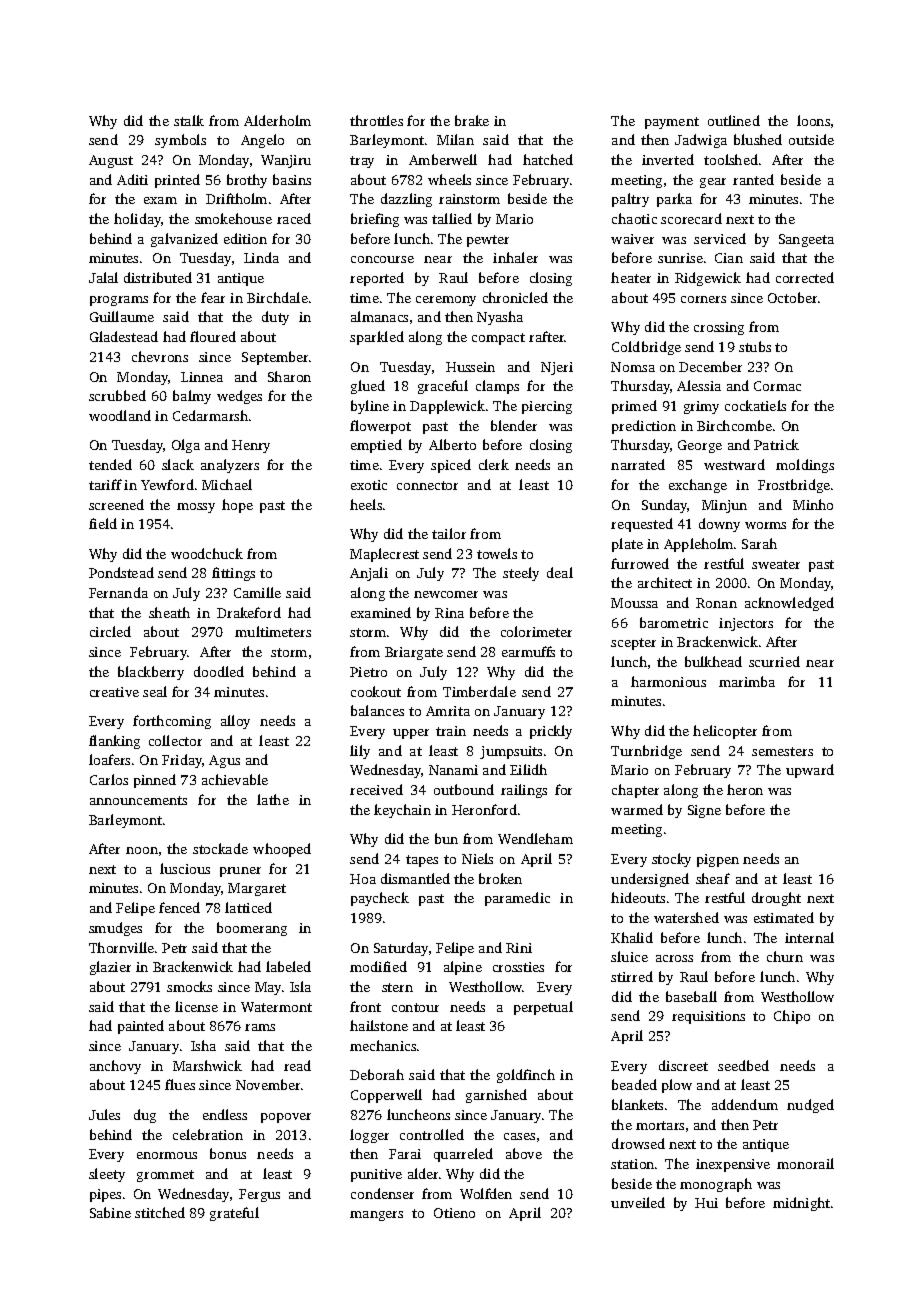 This screenshot has width=924, height=1308. I want to click on fear, so click(213, 297).
